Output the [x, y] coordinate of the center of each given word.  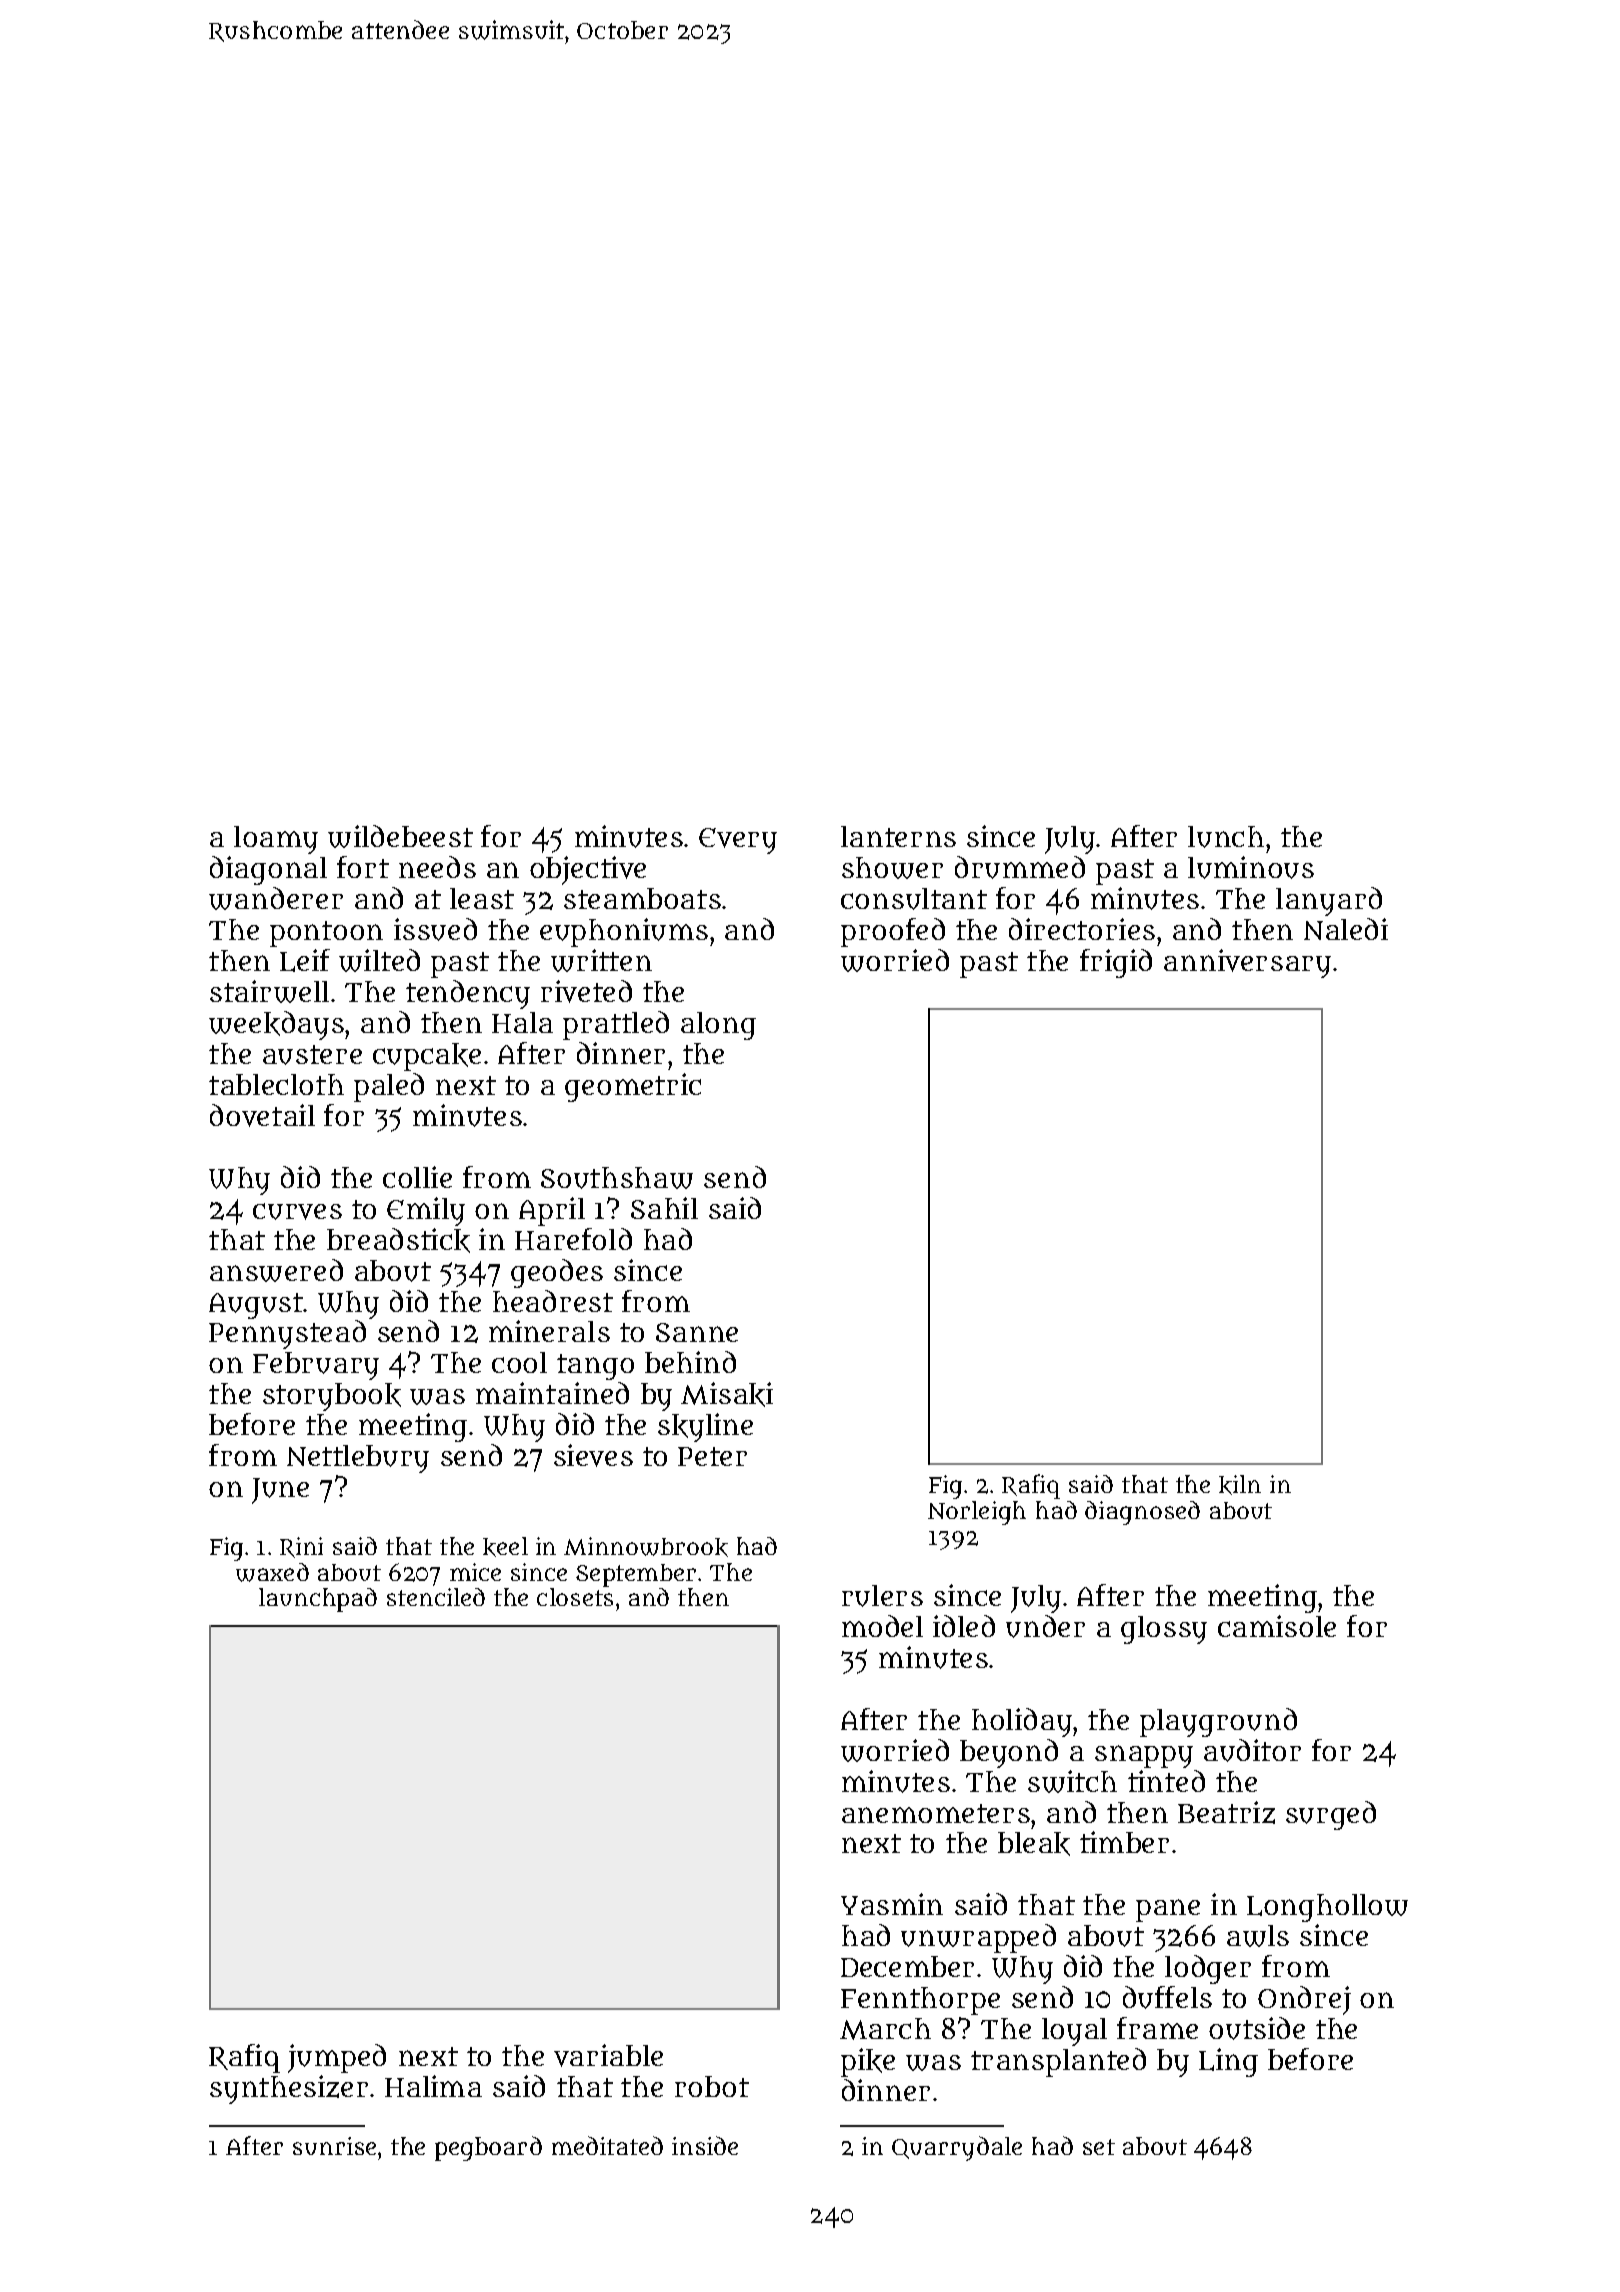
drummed [1020, 867]
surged [1331, 1815]
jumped [337, 2058]
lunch [1226, 837]
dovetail [262, 1115]
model [882, 1626]
